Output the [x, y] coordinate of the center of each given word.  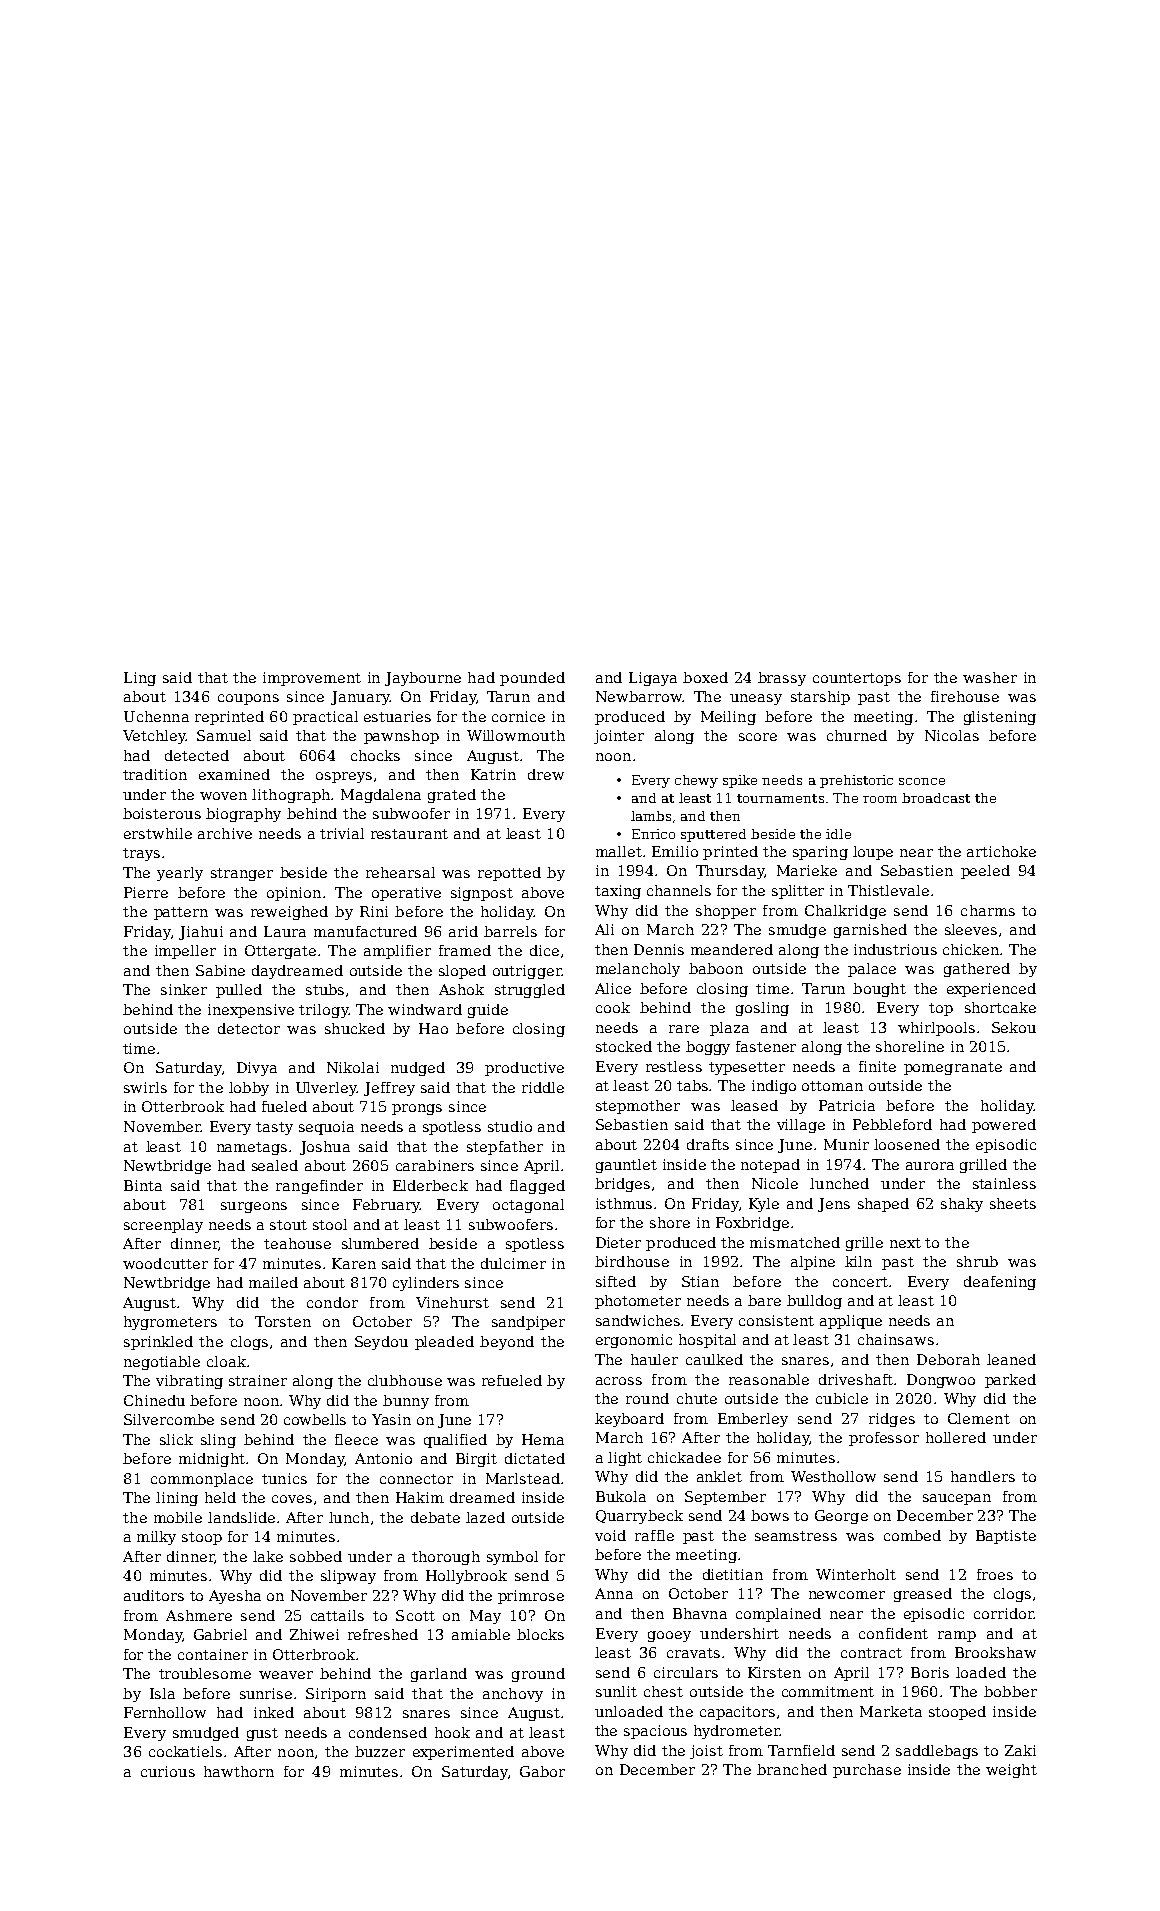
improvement [312, 679]
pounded [532, 679]
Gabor [542, 1771]
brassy [782, 679]
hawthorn [239, 1771]
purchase [867, 1771]
